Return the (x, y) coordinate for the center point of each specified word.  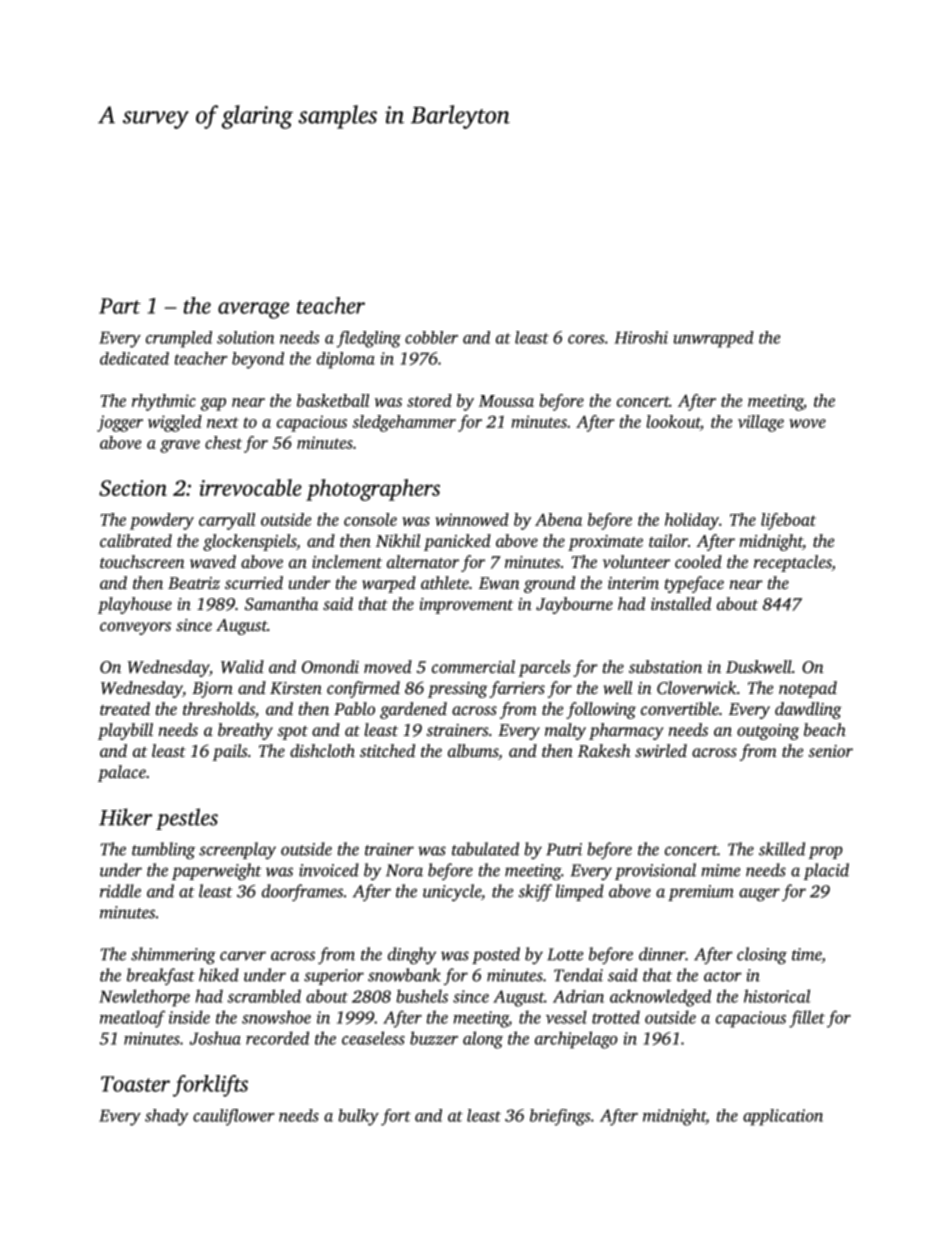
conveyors (135, 628)
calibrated (136, 540)
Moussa (506, 401)
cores (586, 339)
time (807, 955)
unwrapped (713, 339)
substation (665, 666)
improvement (466, 606)
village (761, 423)
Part (120, 306)
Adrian (578, 996)
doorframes (302, 892)
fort (396, 1117)
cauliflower (233, 1117)
